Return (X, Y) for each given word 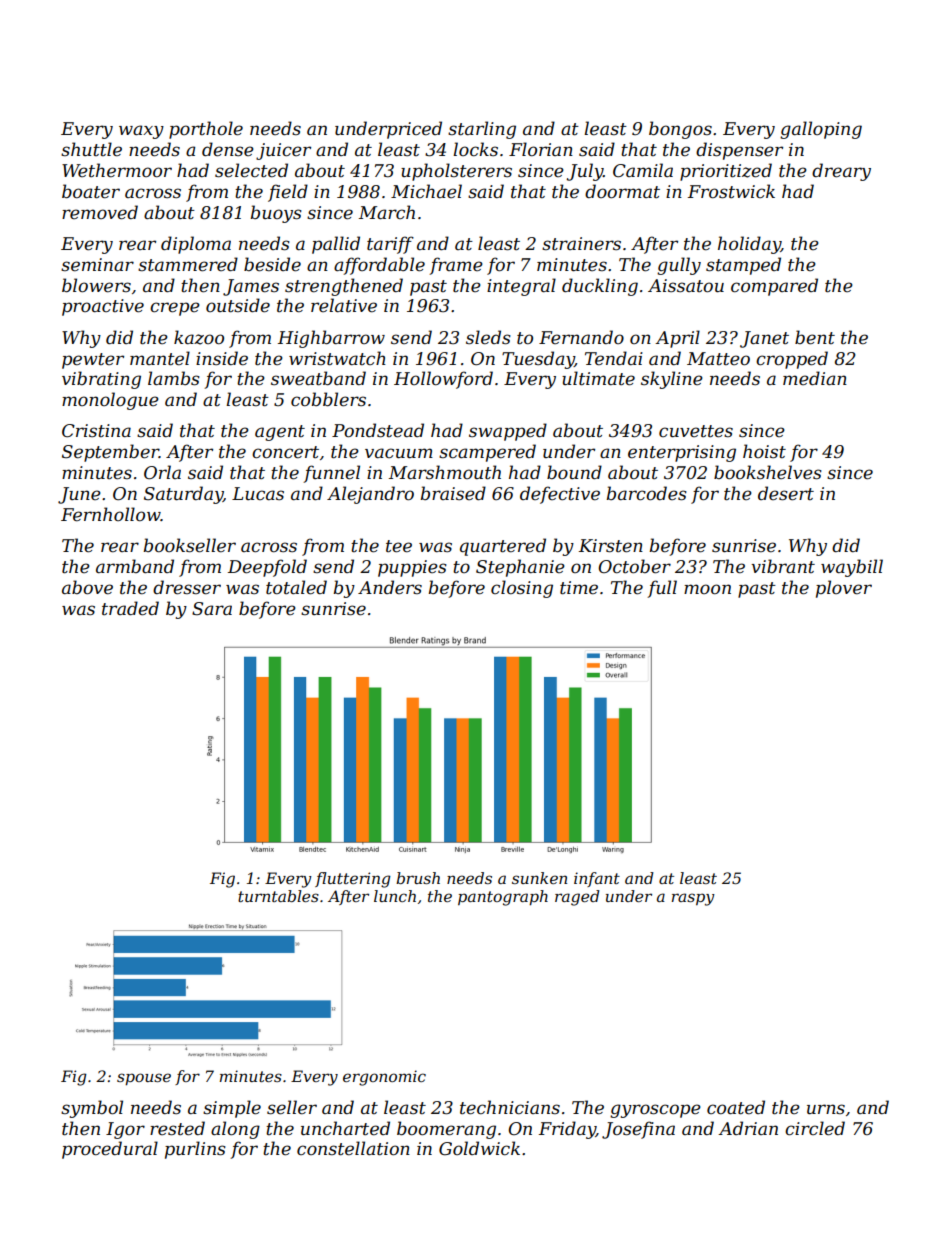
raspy (693, 899)
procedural (110, 1150)
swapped (508, 432)
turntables (278, 896)
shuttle (91, 149)
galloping (821, 130)
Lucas (258, 493)
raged (577, 898)
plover (844, 589)
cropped (792, 360)
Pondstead (378, 430)
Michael (426, 191)
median (815, 378)
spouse (144, 1079)
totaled (296, 587)
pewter (93, 361)
